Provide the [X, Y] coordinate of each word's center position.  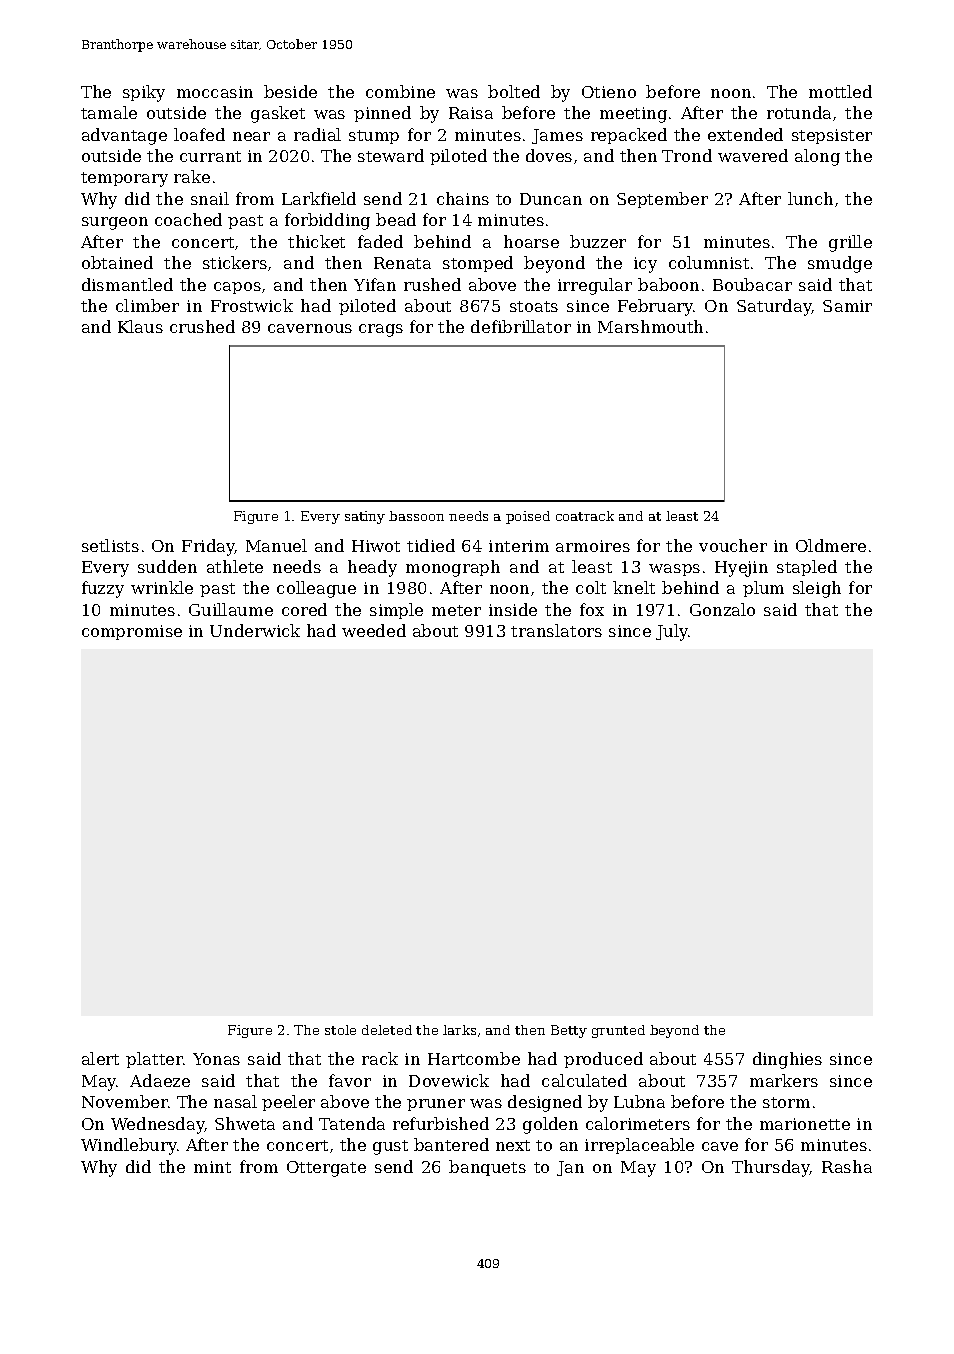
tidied [431, 545]
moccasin [215, 92]
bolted [514, 91]
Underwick [255, 630]
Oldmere [831, 545]
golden [550, 1125]
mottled [840, 91]
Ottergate [326, 1169]
